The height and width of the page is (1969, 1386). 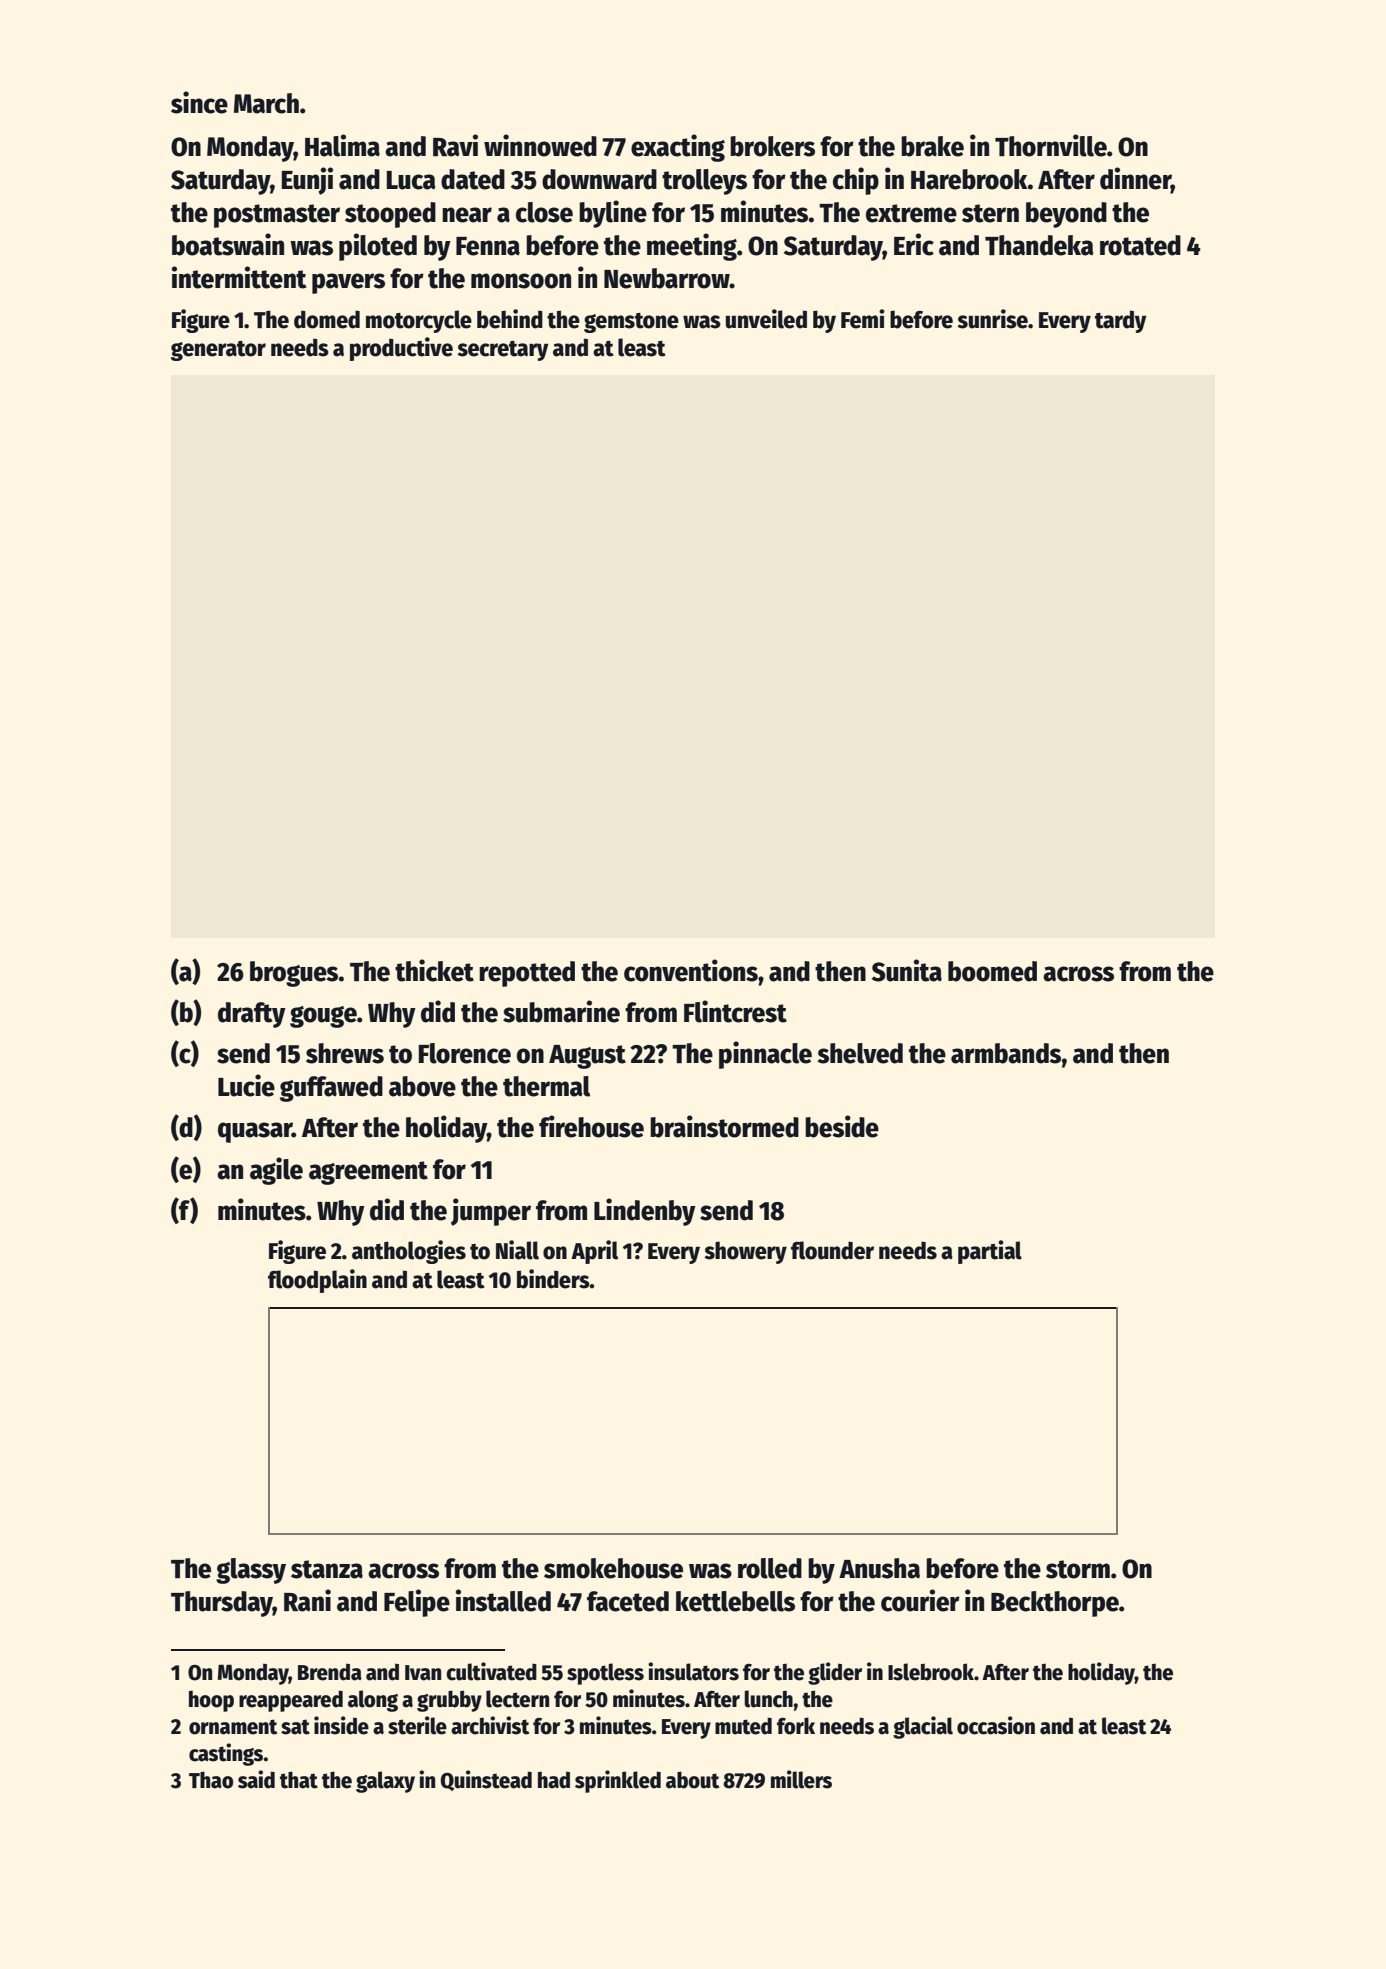 I want to click on brokers, so click(x=772, y=146).
